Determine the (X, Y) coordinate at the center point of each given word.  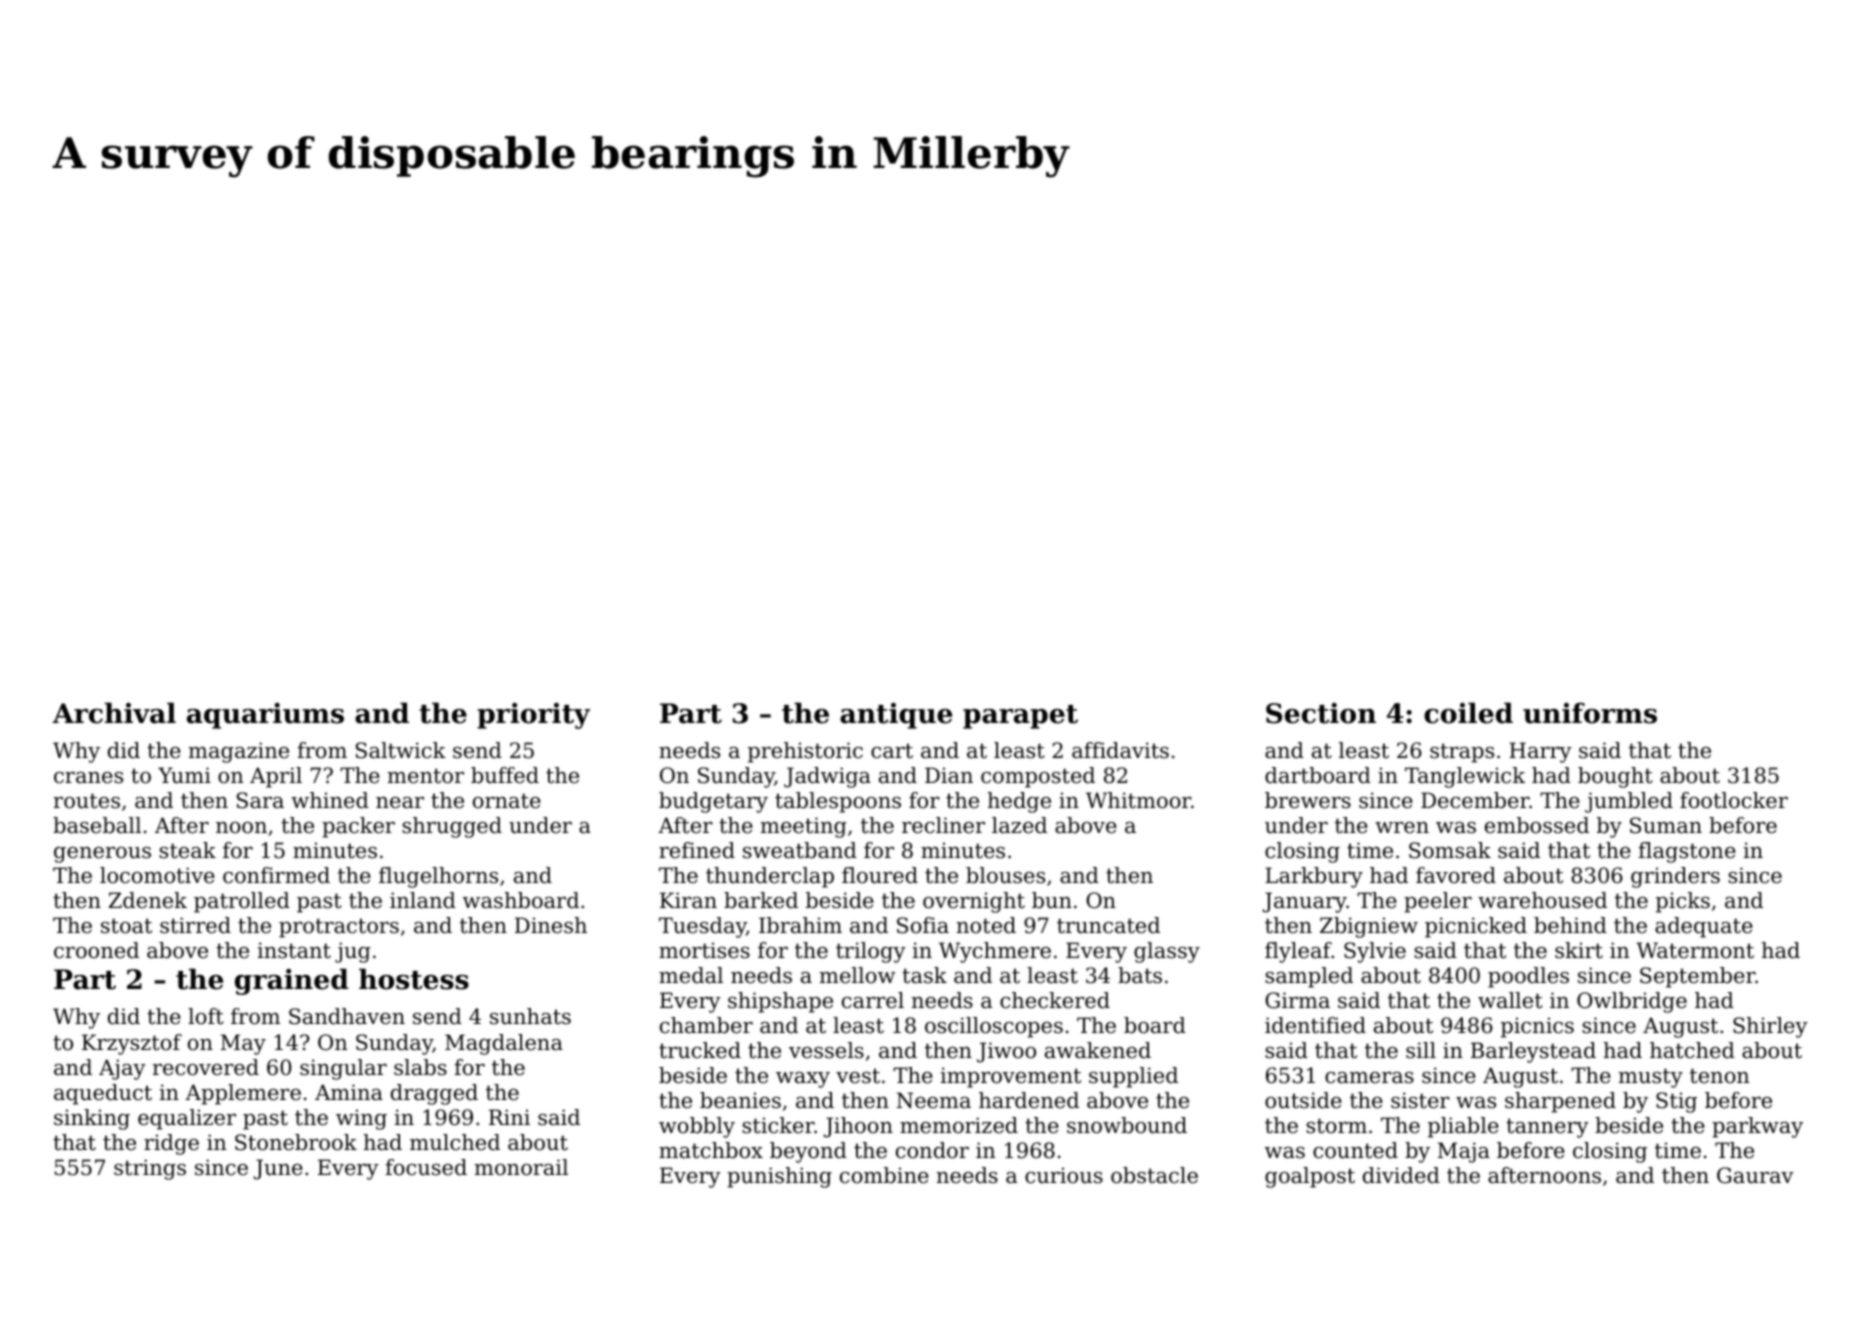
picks (1683, 902)
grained (292, 981)
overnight (974, 902)
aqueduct (103, 1094)
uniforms (1590, 713)
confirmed (276, 875)
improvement (1011, 1077)
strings (150, 1169)
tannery (1547, 1128)
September (1697, 977)
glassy (1167, 952)
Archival (114, 713)
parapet (1020, 717)
